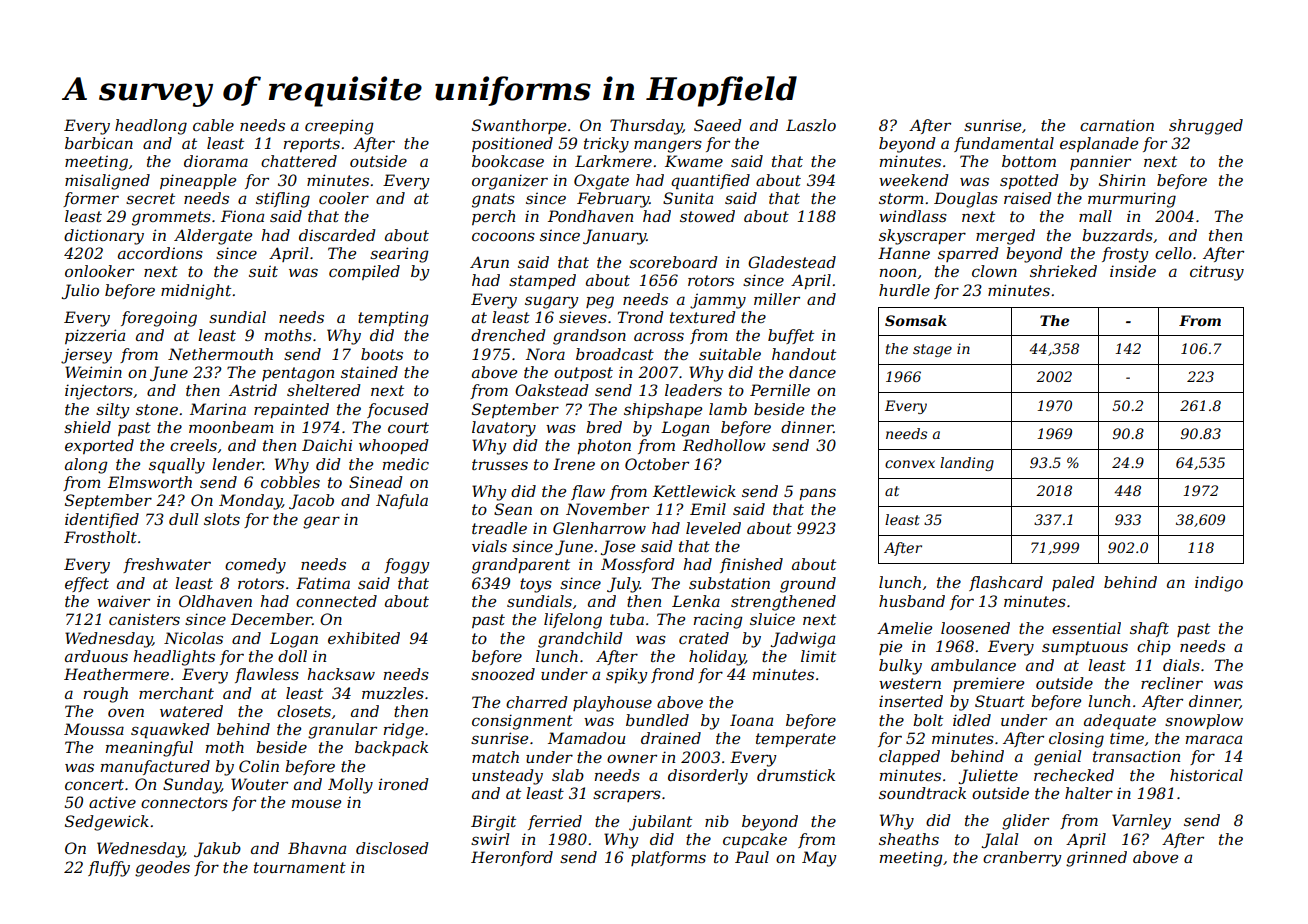 The width and height of the page is (1308, 924). I want to click on Oxgate, so click(601, 182).
